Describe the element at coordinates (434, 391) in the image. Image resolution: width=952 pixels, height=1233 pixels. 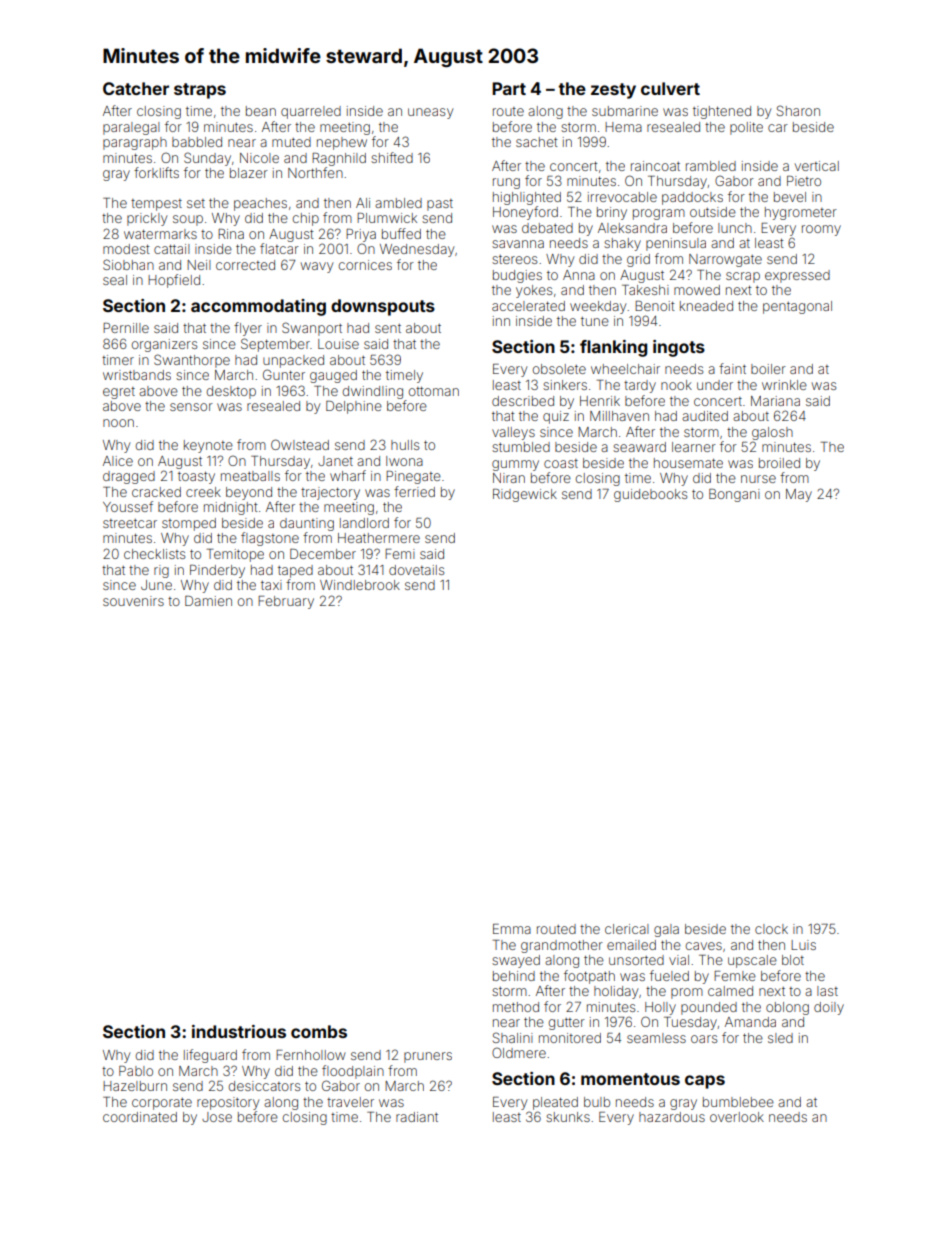
I see `ottoman` at that location.
